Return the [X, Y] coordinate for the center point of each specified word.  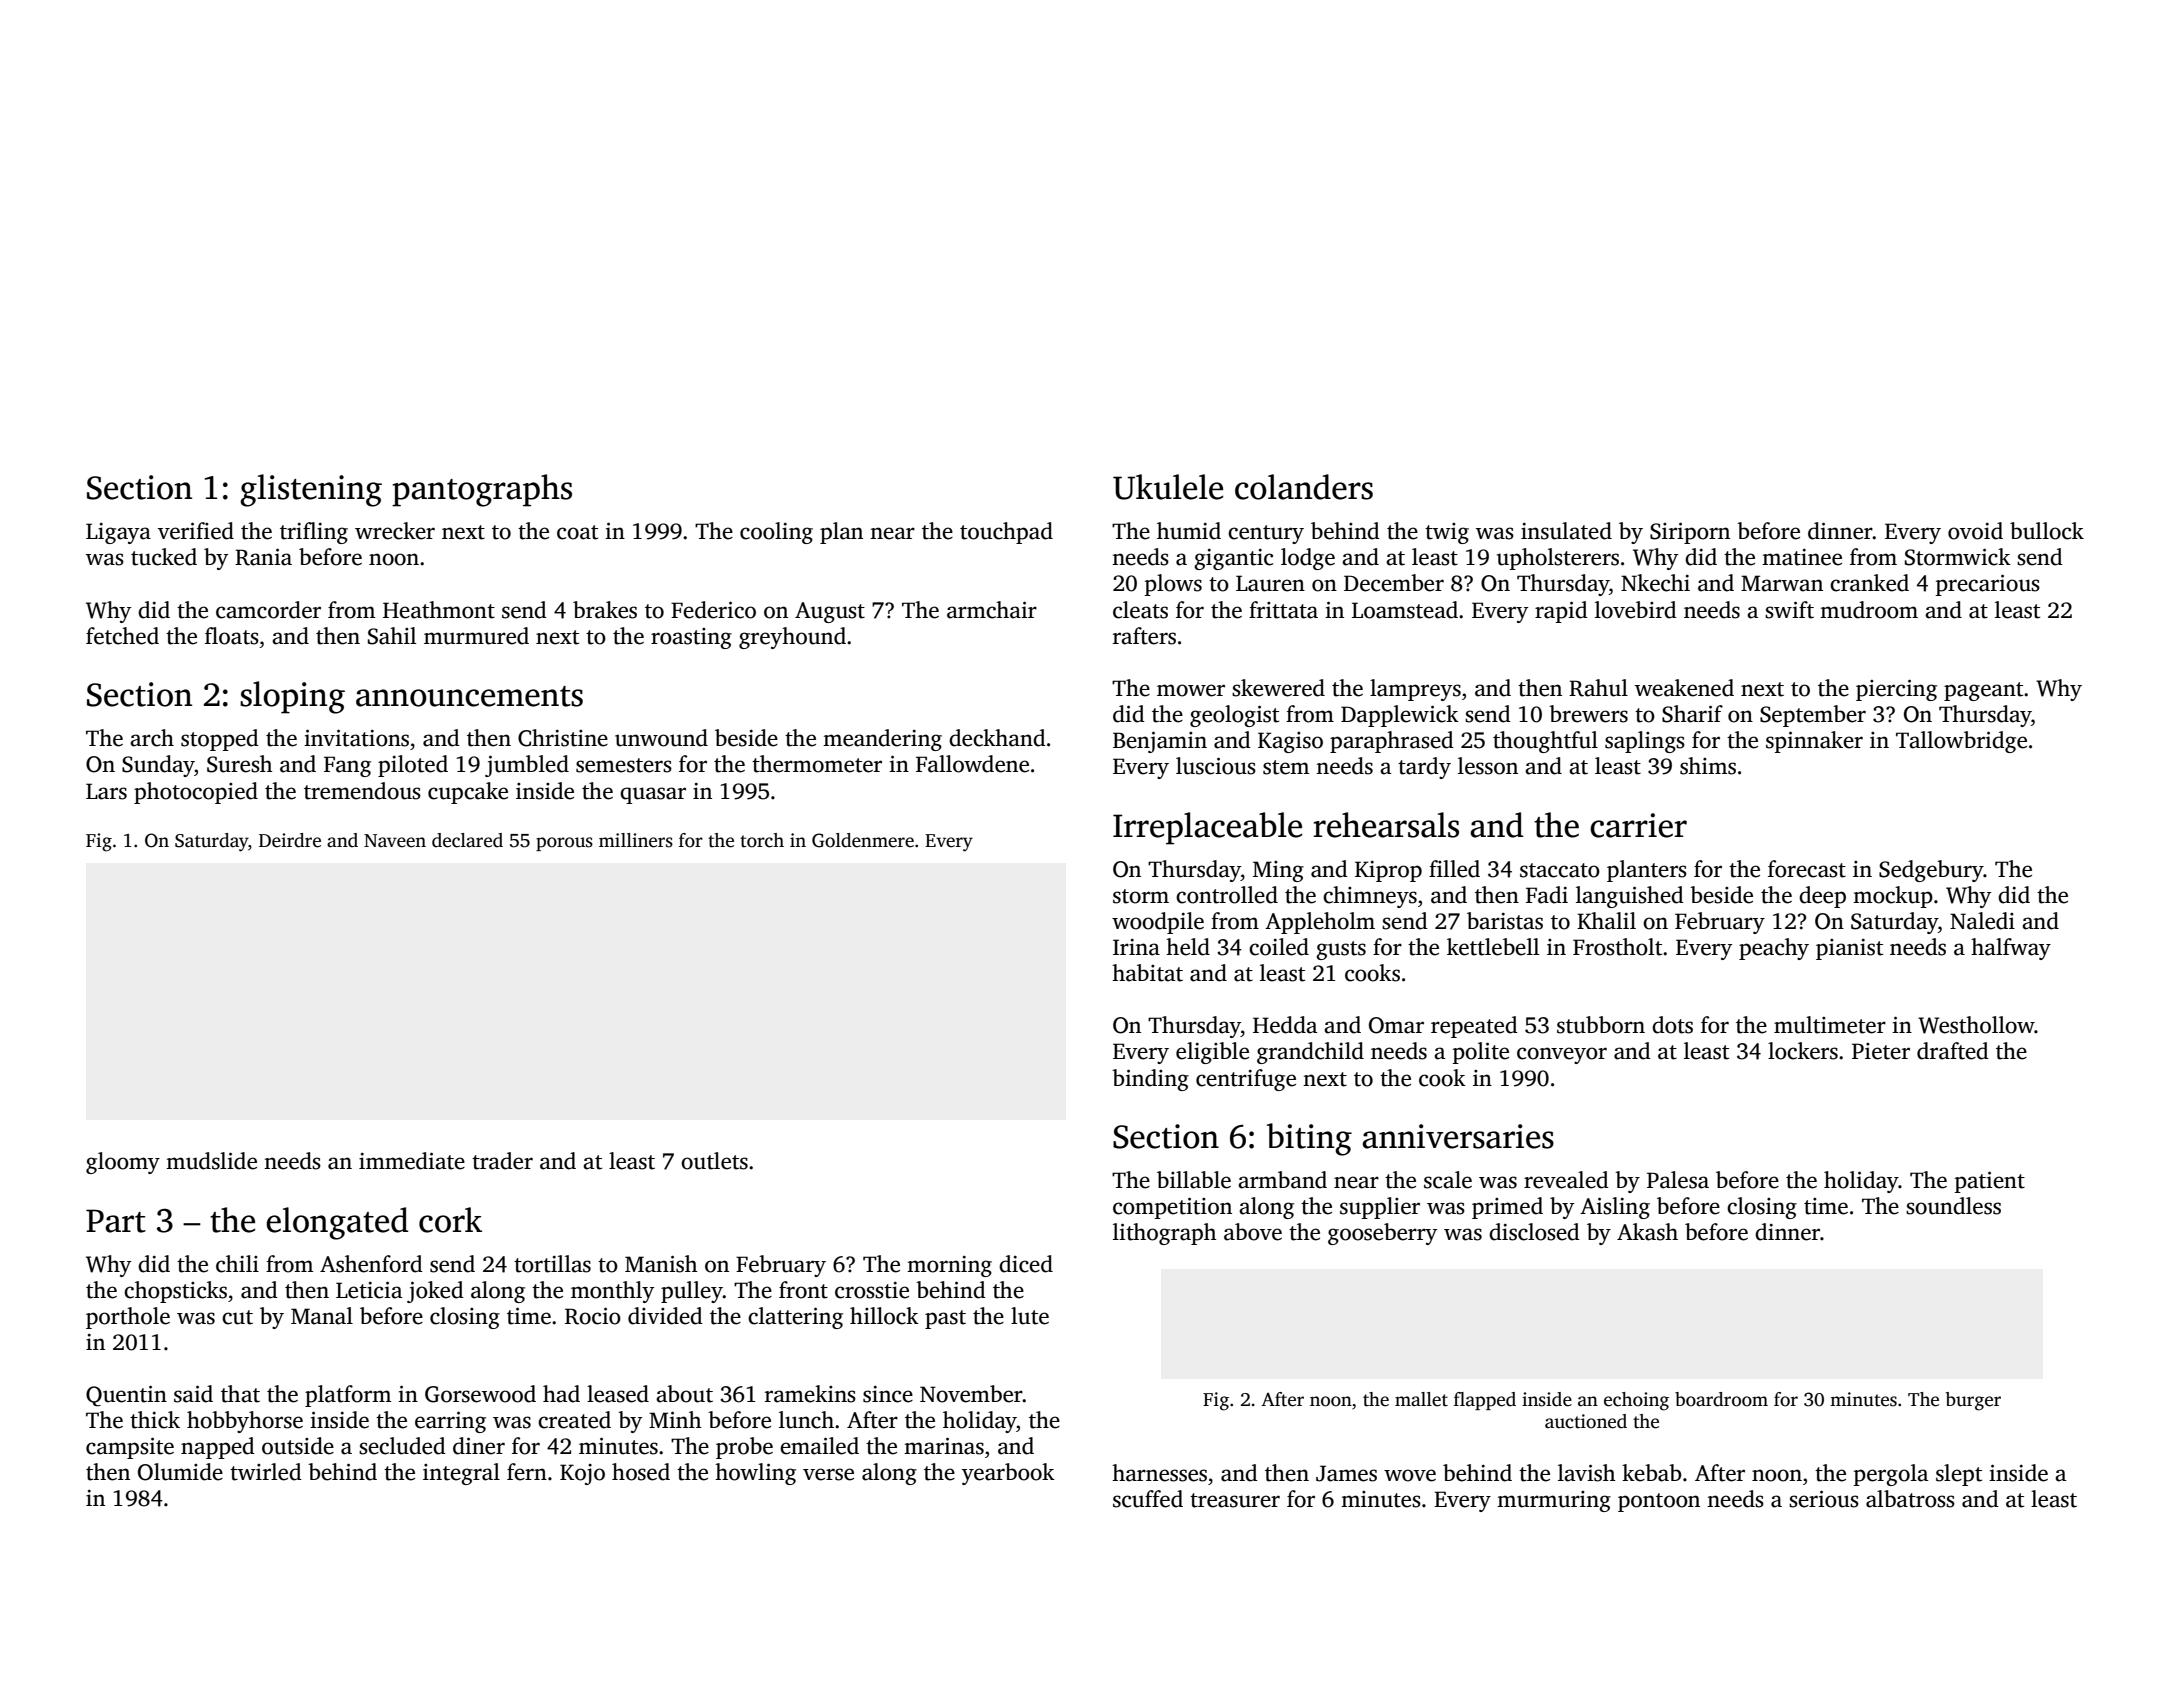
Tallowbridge [1961, 742]
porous [564, 844]
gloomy [123, 1163]
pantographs [482, 490]
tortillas [552, 1264]
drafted [1953, 1051]
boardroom [1721, 1399]
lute [1030, 1316]
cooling [776, 533]
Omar [1396, 1025]
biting [1309, 1139]
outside [298, 1446]
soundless [1953, 1206]
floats [232, 636]
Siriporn [1690, 533]
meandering [882, 740]
